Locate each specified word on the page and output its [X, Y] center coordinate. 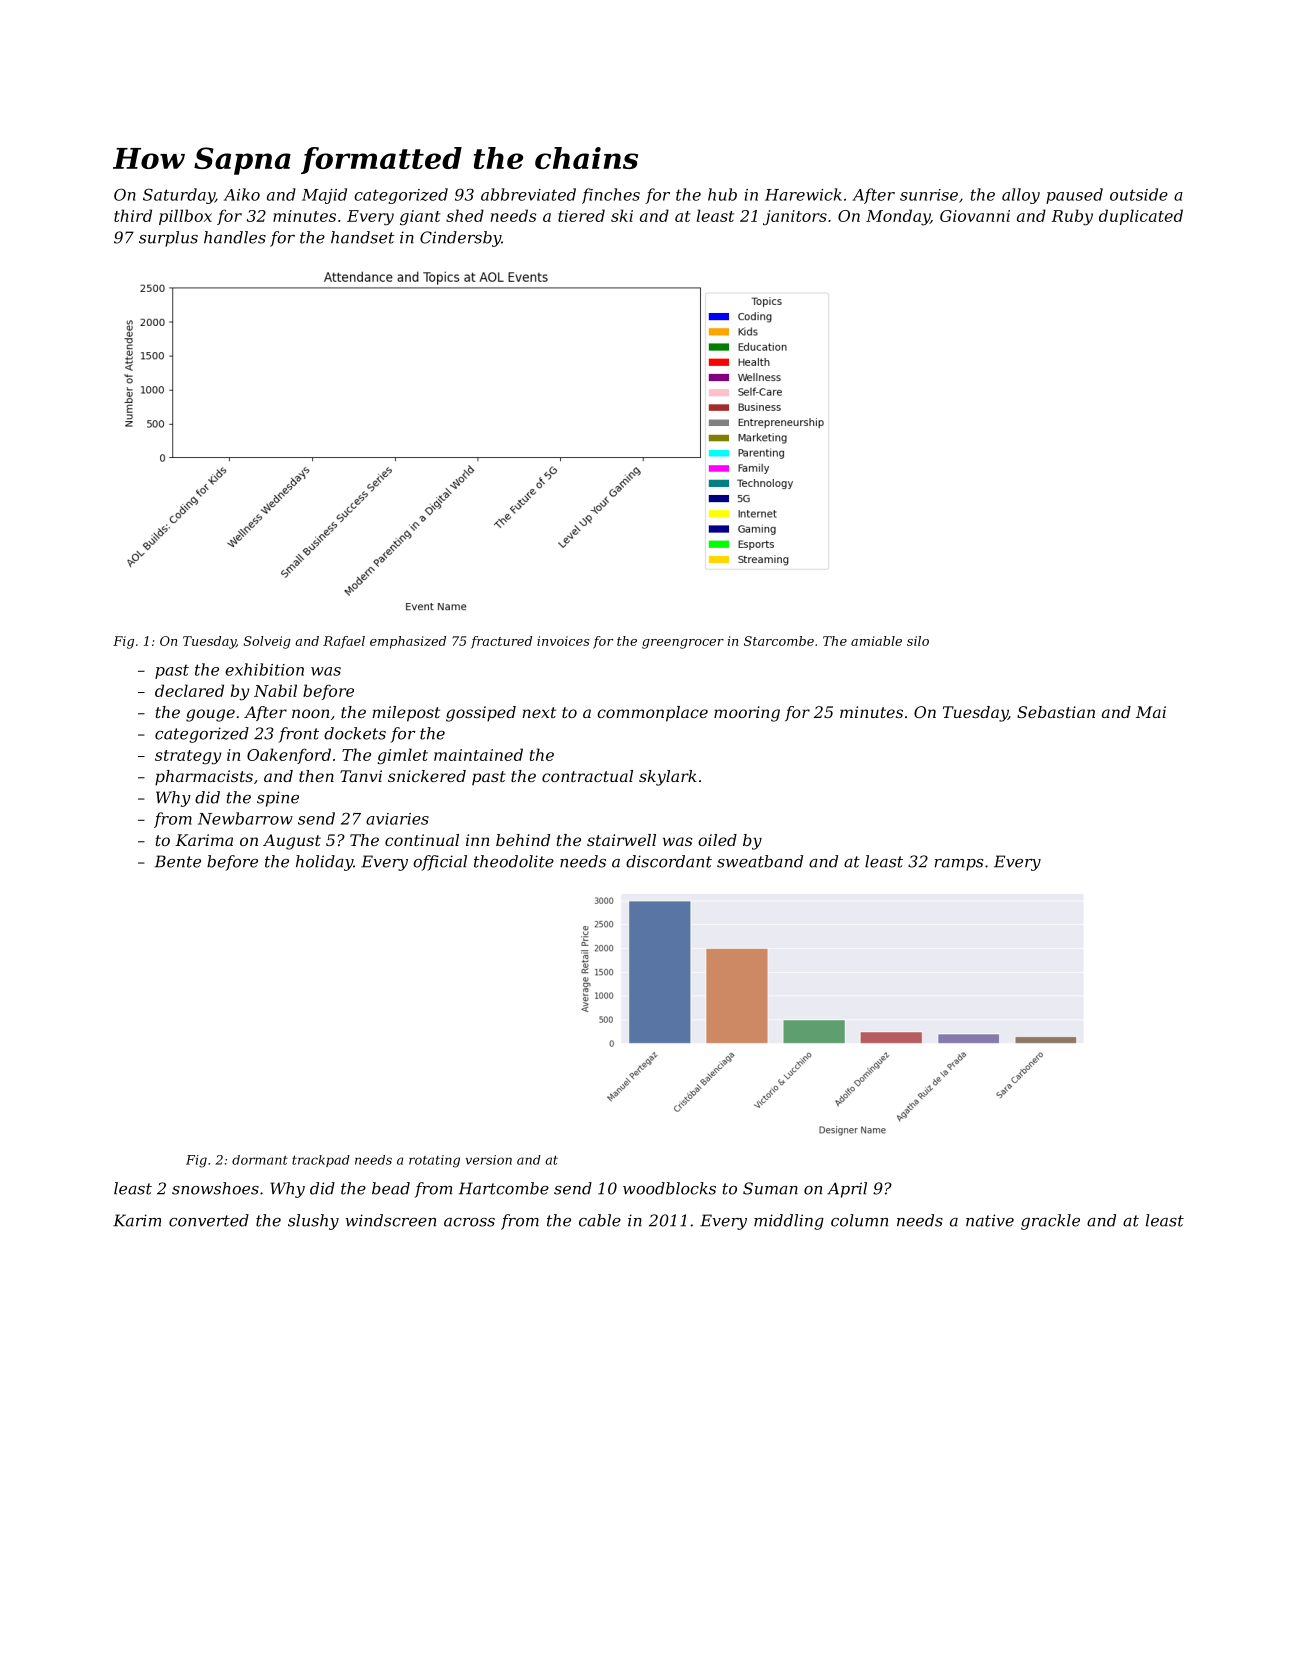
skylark [668, 778]
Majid [324, 196]
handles [235, 237]
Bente [178, 861]
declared [189, 690]
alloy [1021, 196]
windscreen [391, 1220]
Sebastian [1056, 712]
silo [918, 641]
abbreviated [528, 194]
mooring [747, 714]
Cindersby [460, 239]
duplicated [1141, 217]
